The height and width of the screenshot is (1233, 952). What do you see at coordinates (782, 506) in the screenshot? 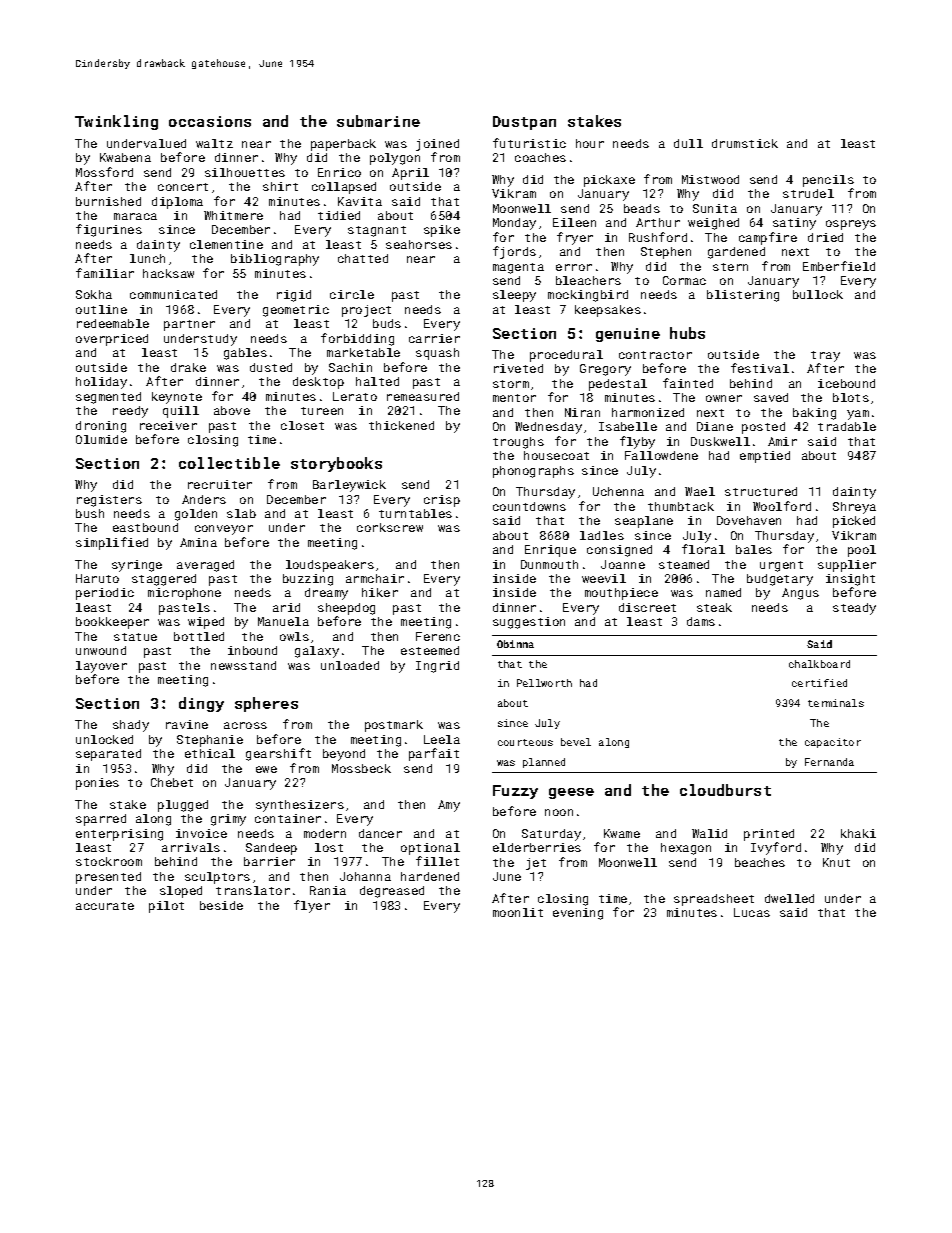
I see `Woolford` at bounding box center [782, 506].
